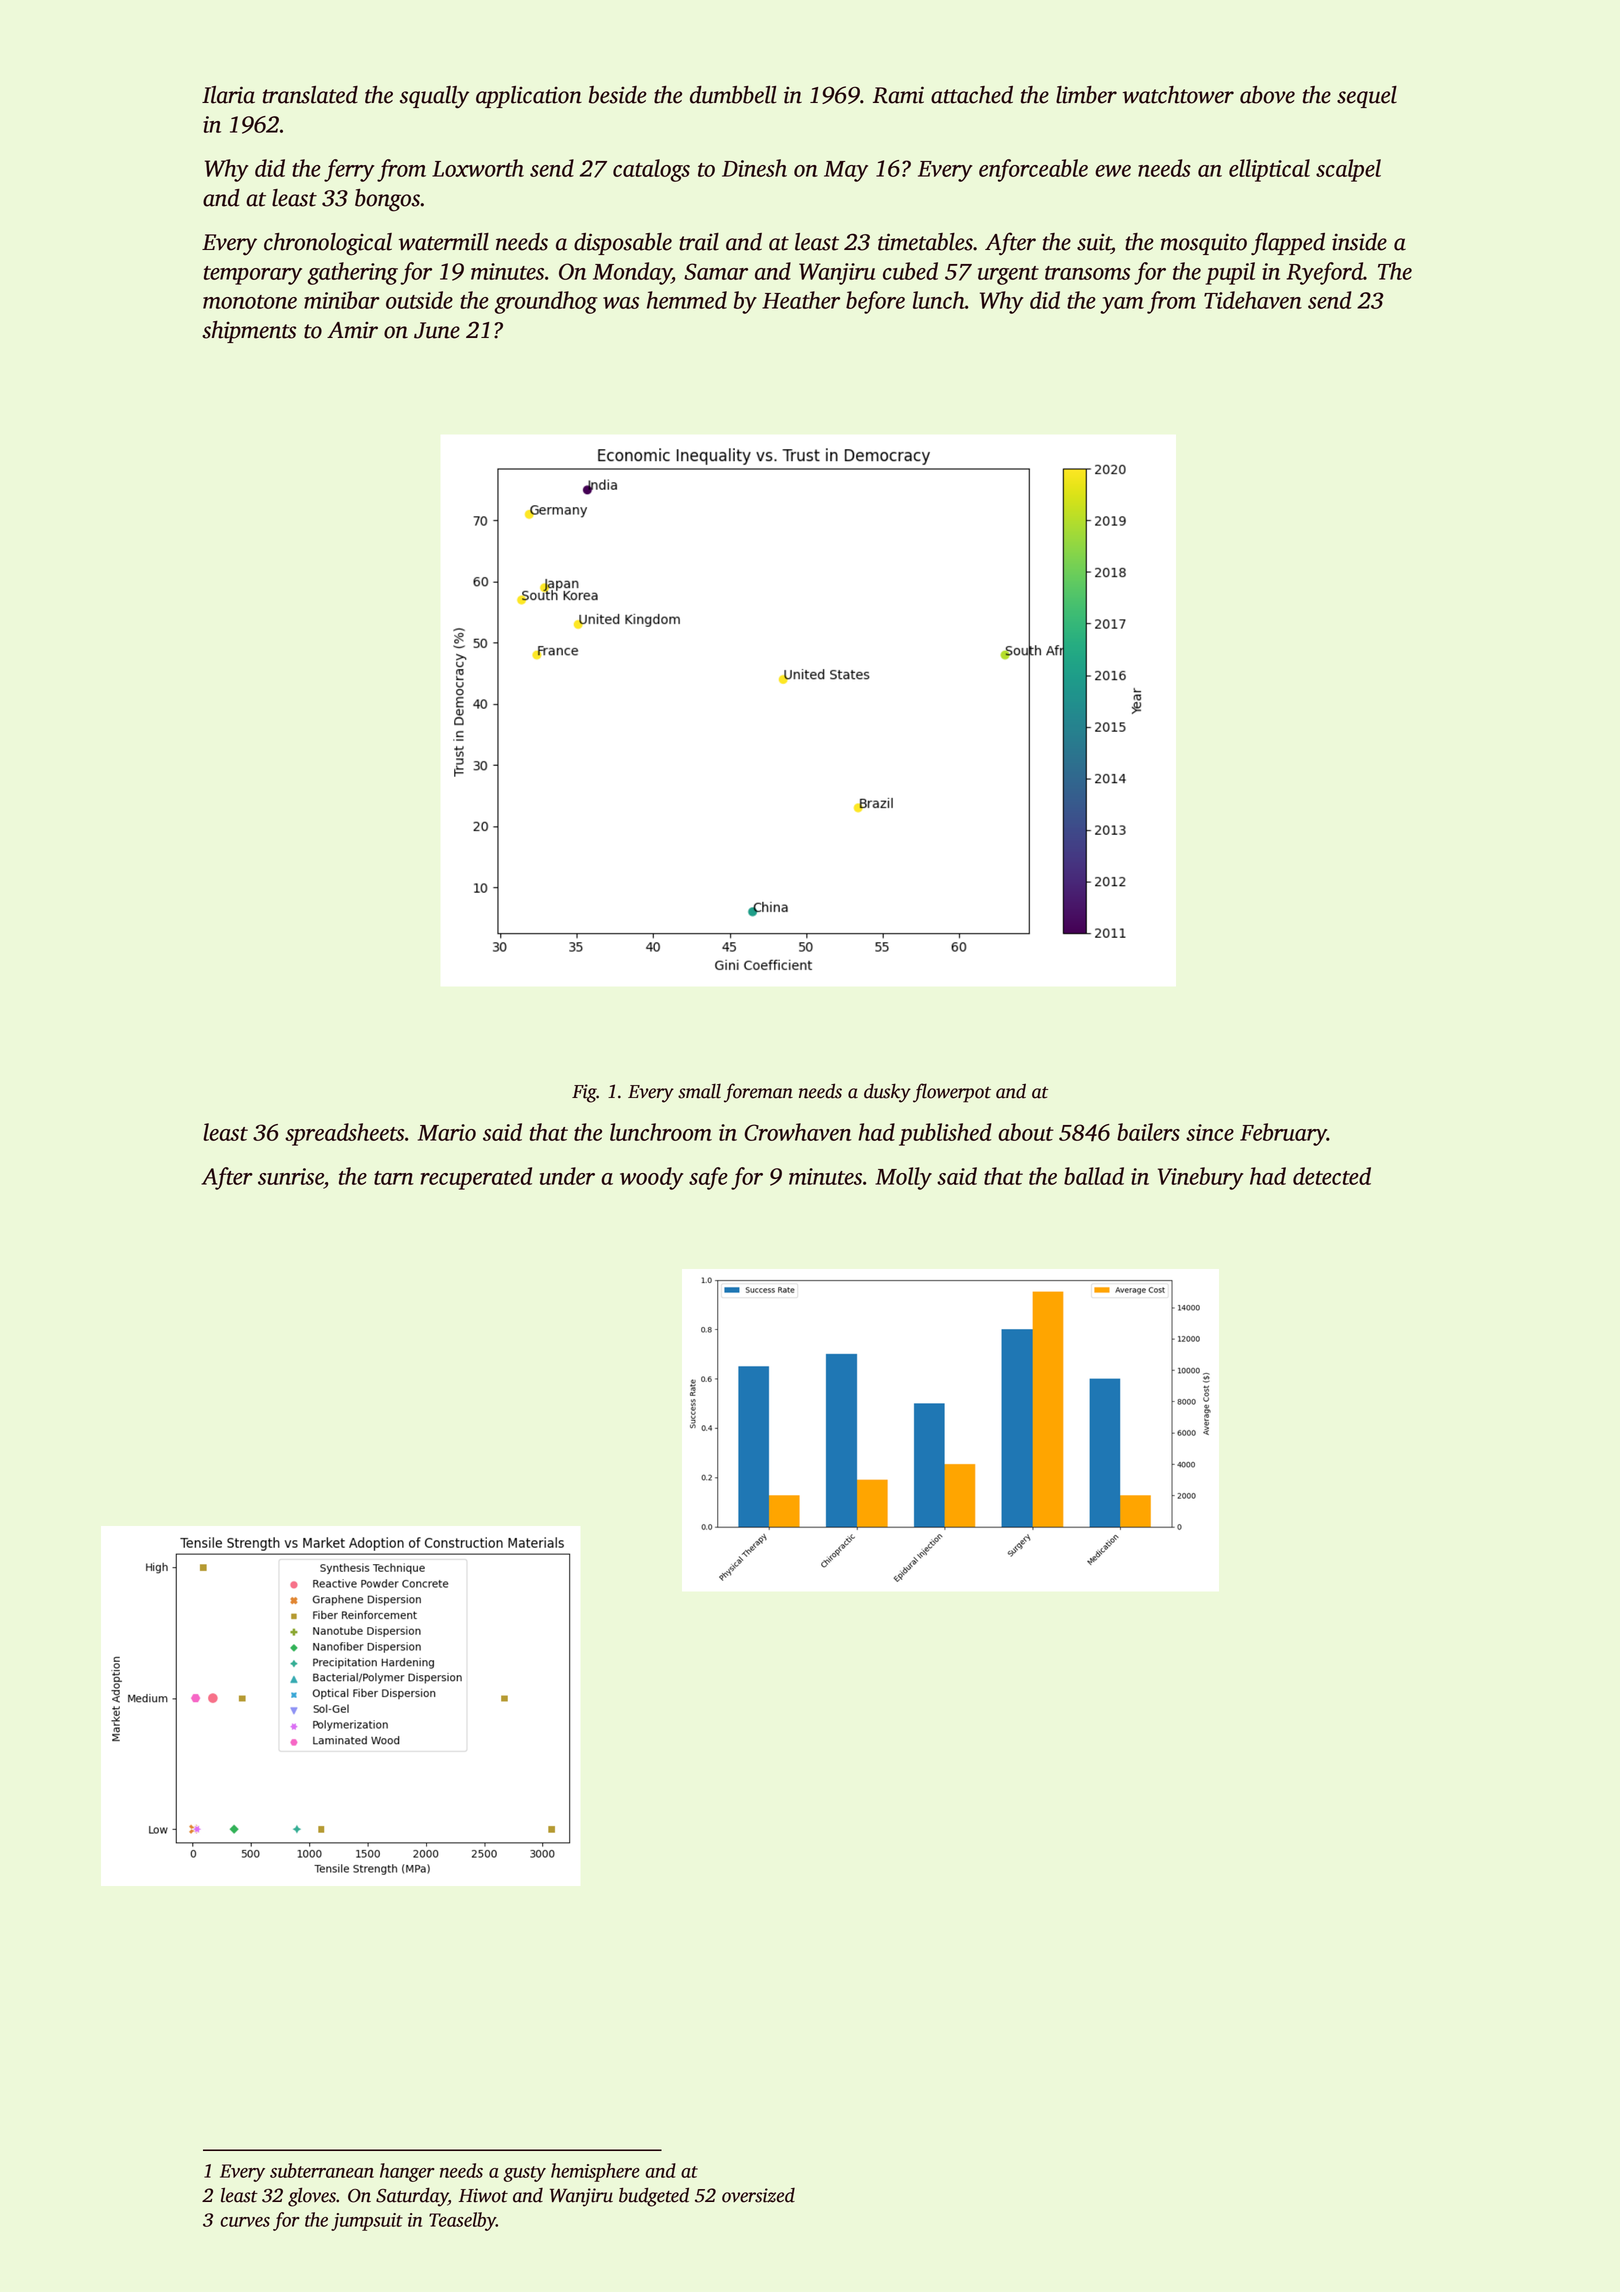 This screenshot has height=2292, width=1620. I want to click on bailers, so click(1148, 1132).
